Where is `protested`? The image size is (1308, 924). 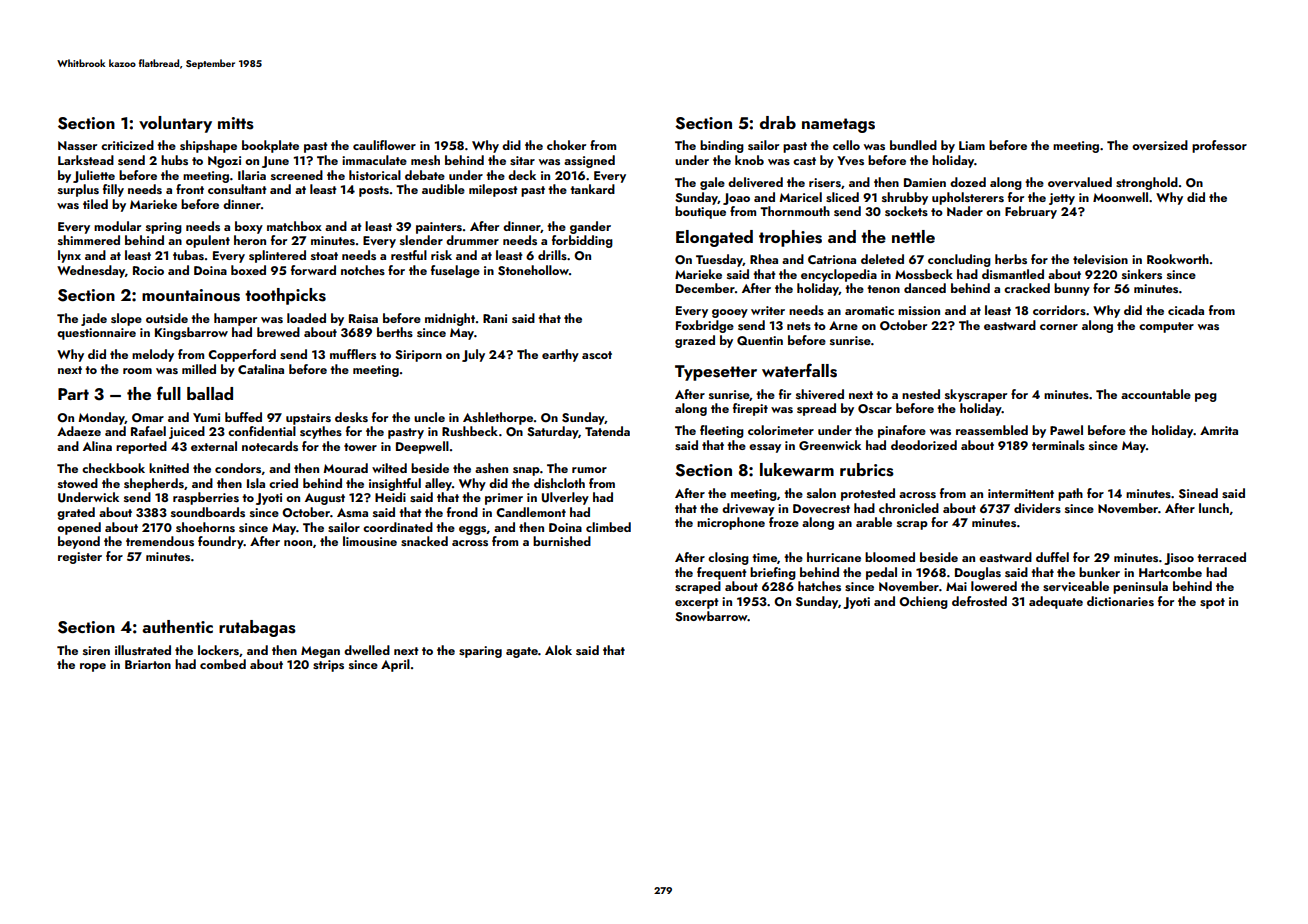
protested is located at coordinates (868, 494).
